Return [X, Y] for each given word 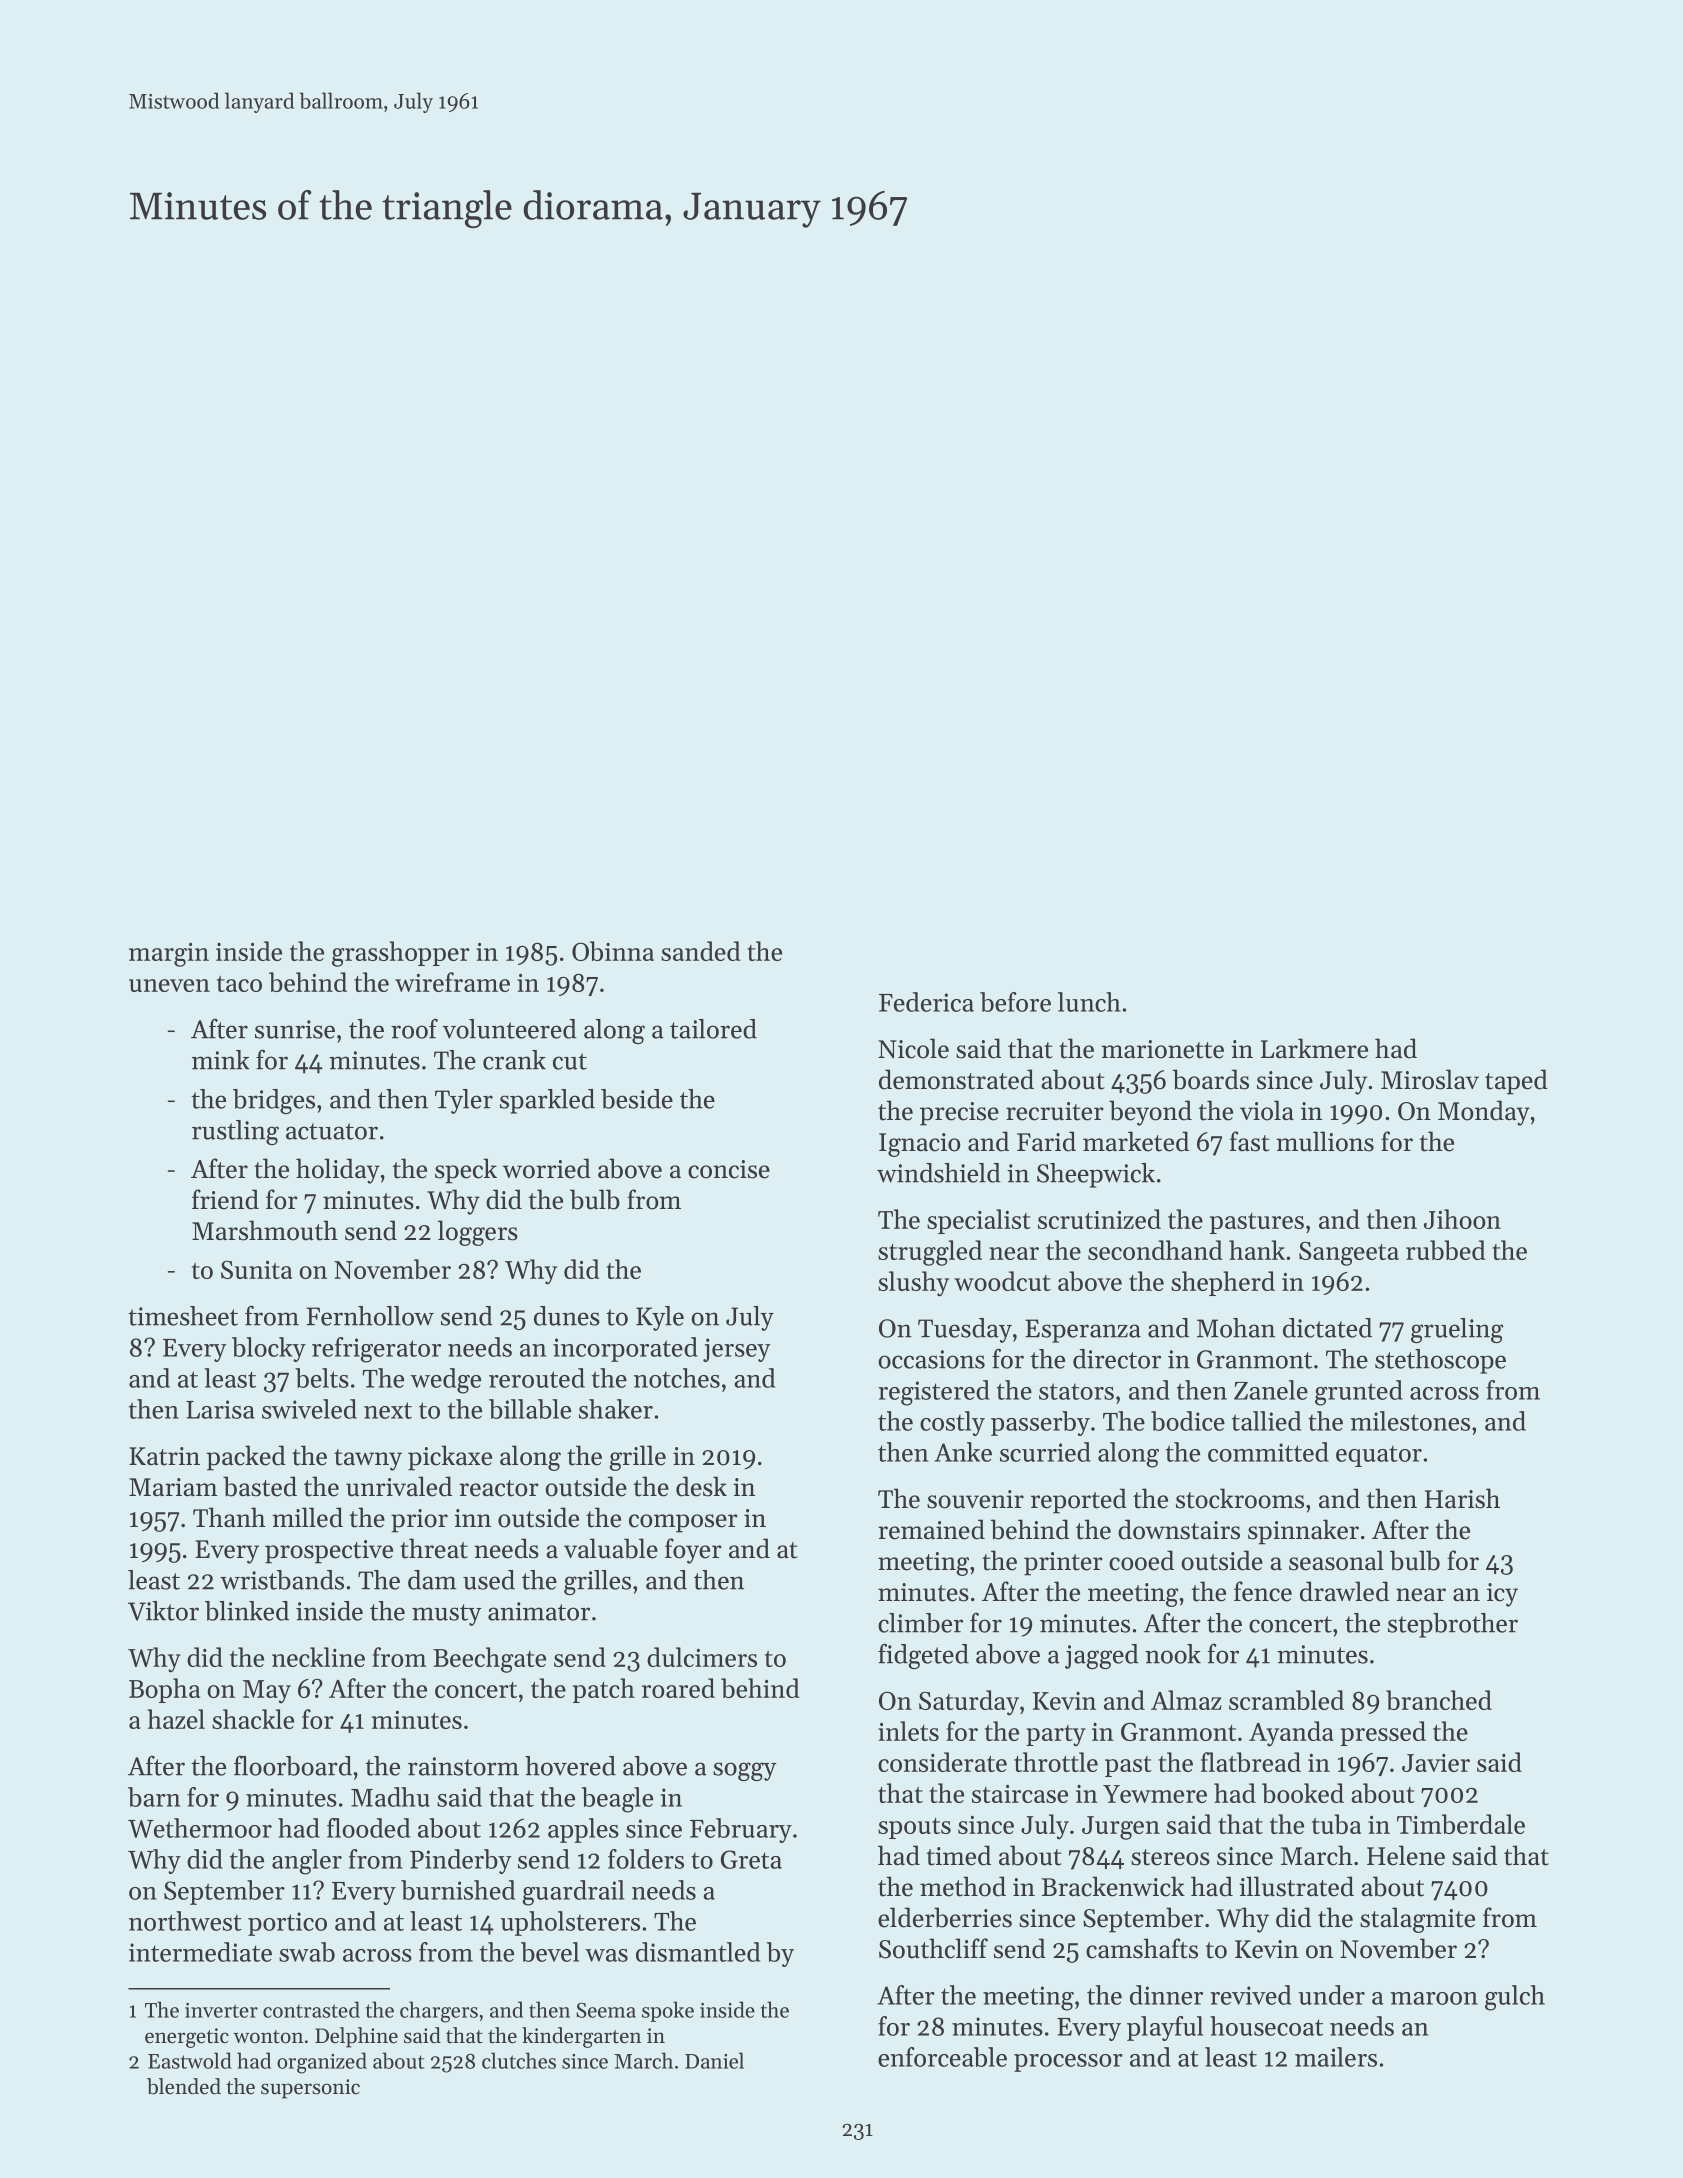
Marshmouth [265, 1230]
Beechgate [489, 1660]
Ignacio [919, 1145]
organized [322, 2063]
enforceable [942, 2057]
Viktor [163, 1611]
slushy [913, 1284]
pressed [1383, 1733]
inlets [908, 1731]
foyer [693, 1551]
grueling [1457, 1330]
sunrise [295, 1029]
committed [1268, 1452]
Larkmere [1314, 1048]
